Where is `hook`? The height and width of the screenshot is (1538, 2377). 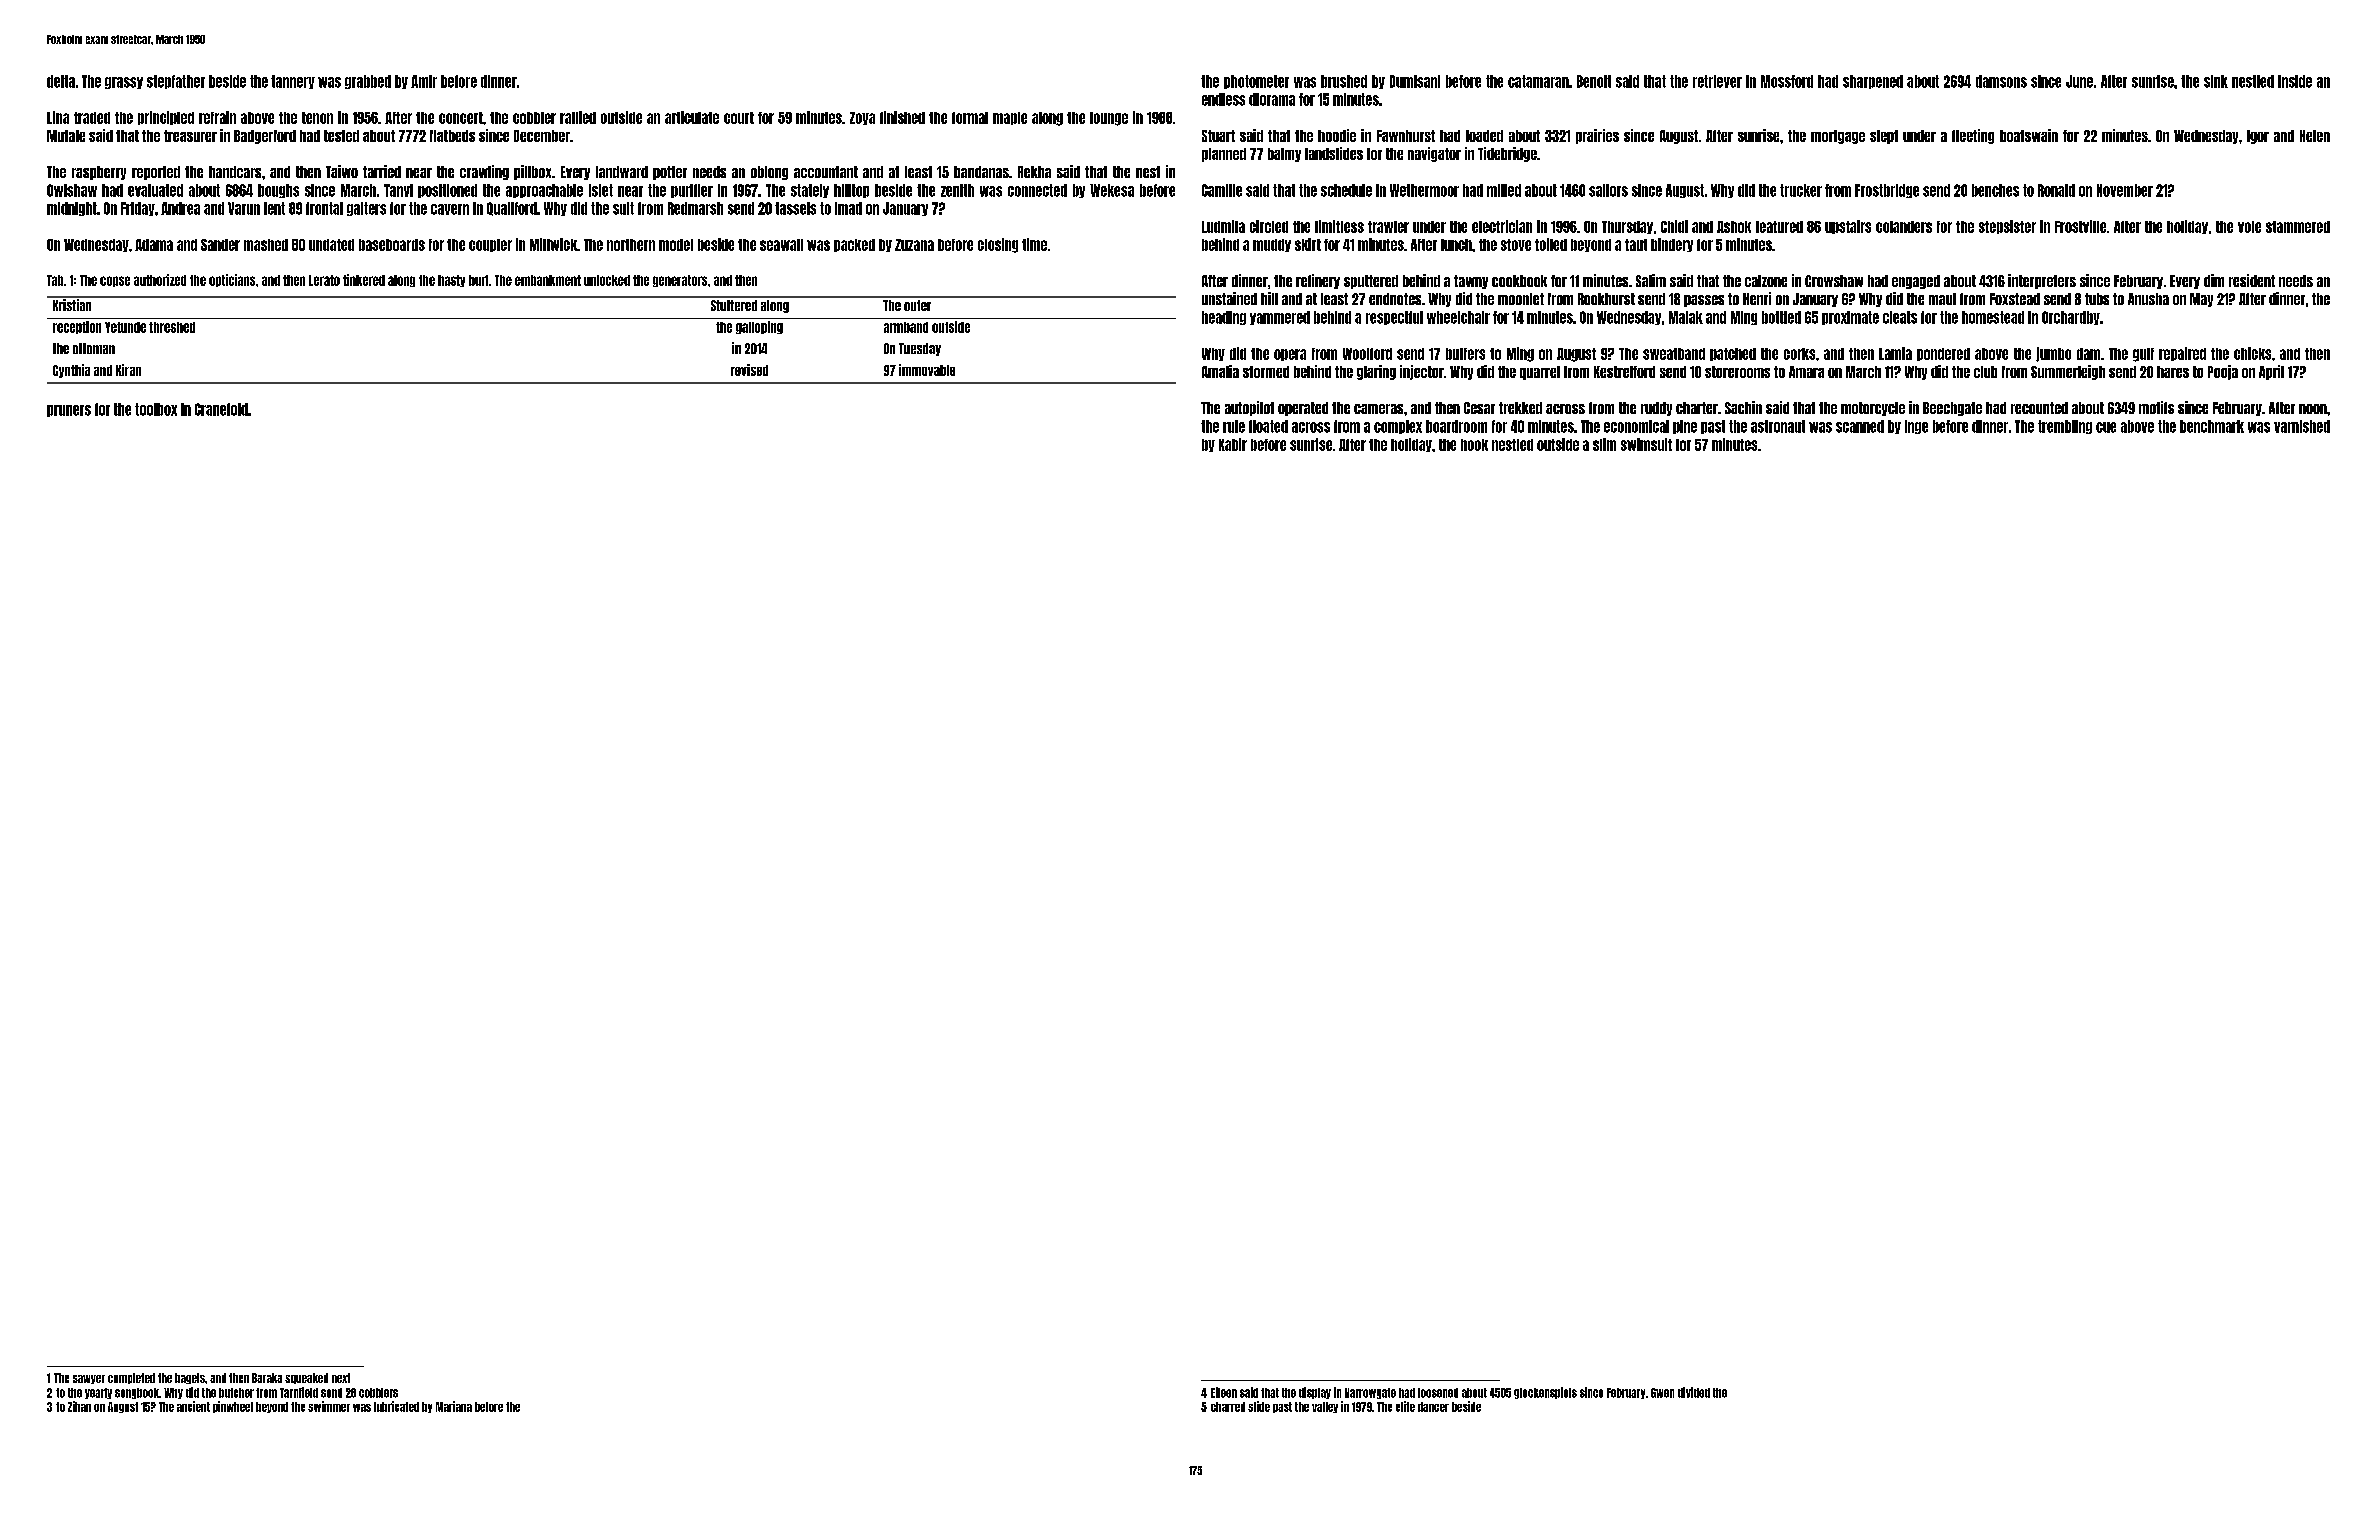 hook is located at coordinates (1474, 445).
